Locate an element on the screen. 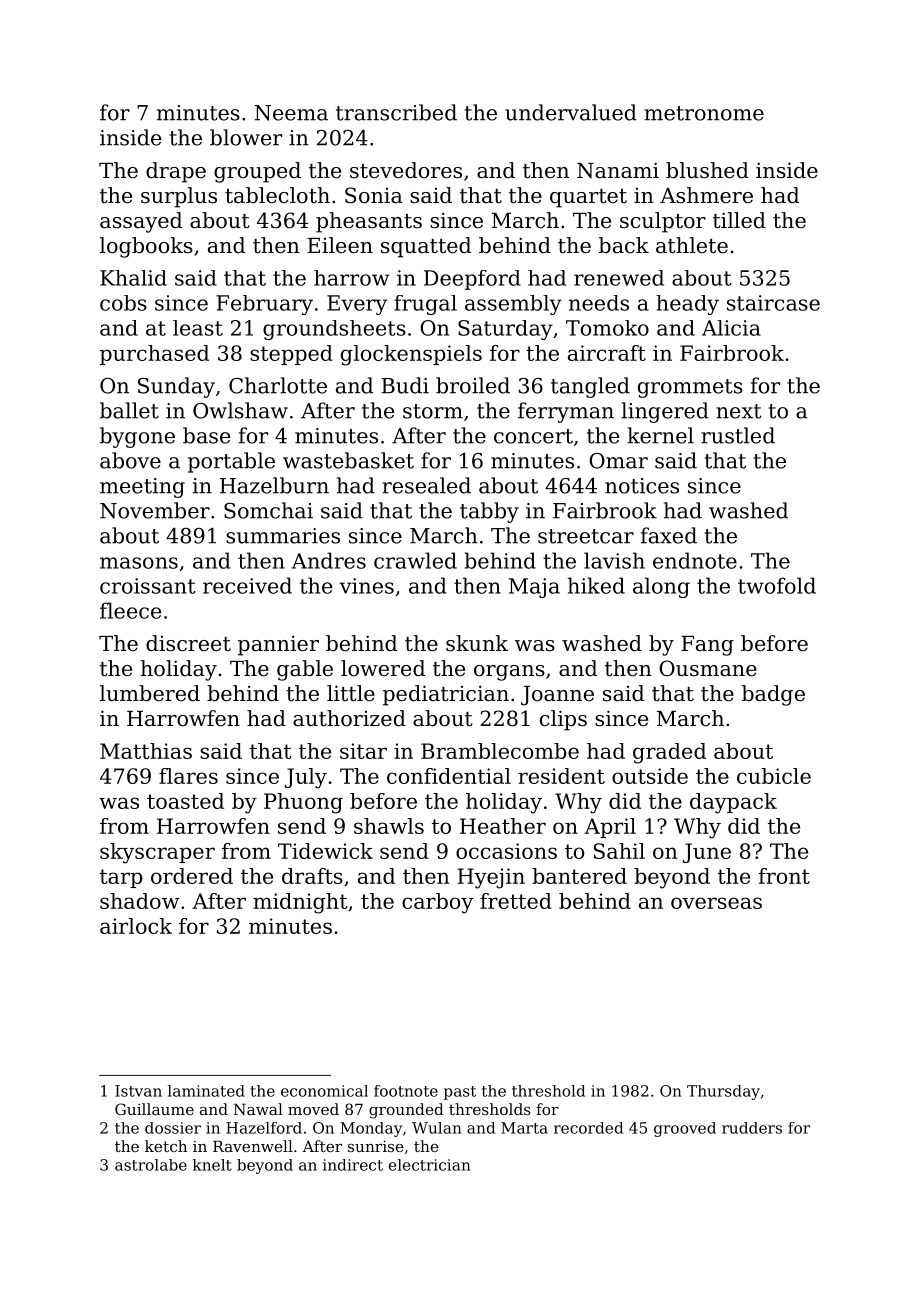 This screenshot has height=1314, width=924. drape is located at coordinates (176, 172).
